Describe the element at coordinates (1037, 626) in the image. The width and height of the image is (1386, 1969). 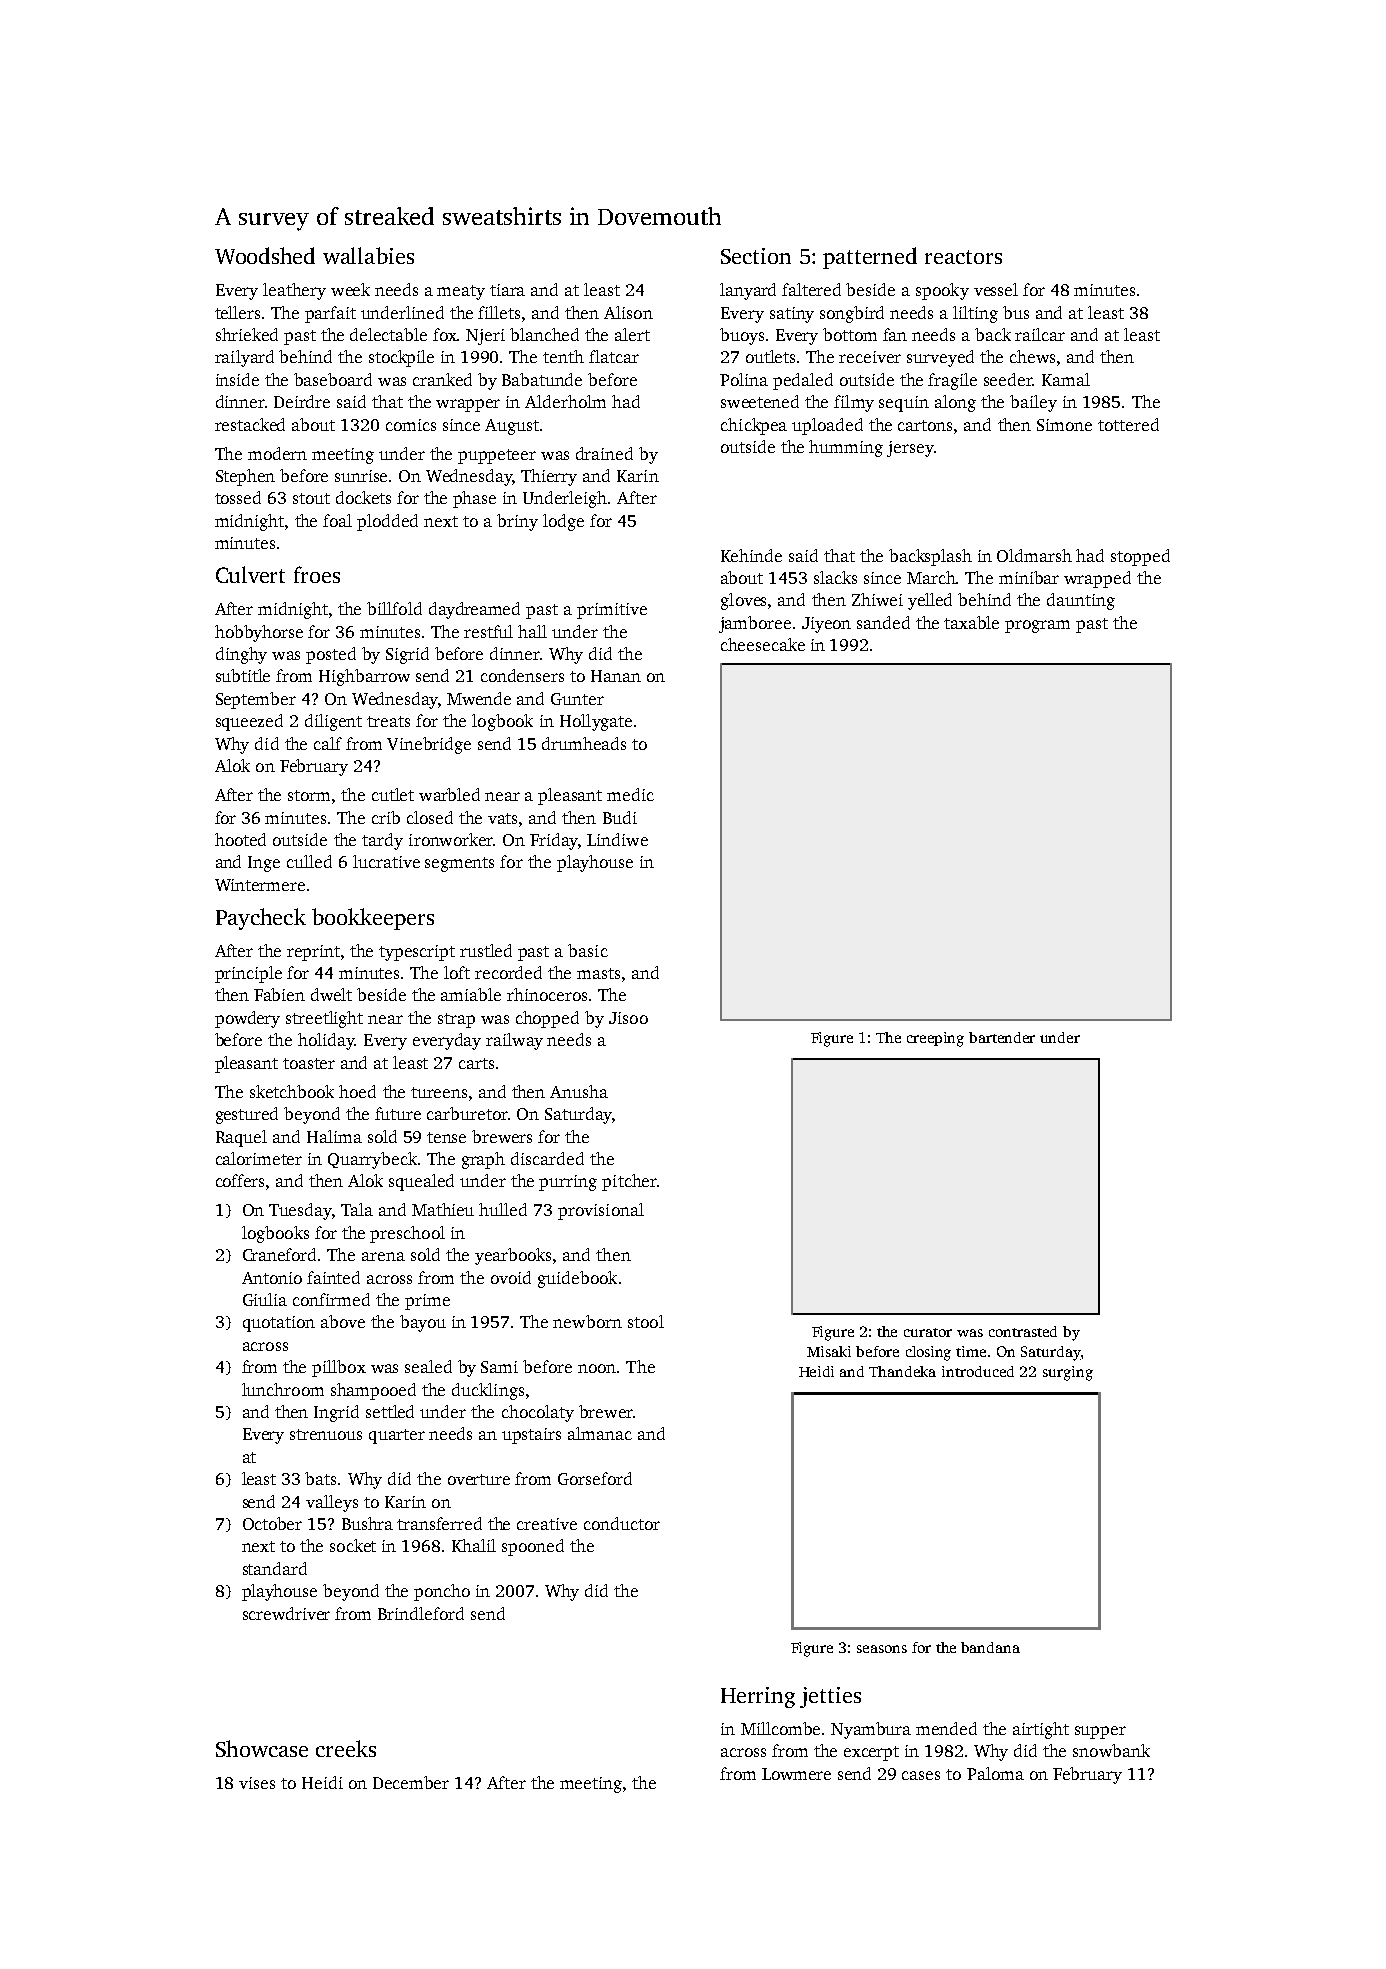
I see `program` at that location.
